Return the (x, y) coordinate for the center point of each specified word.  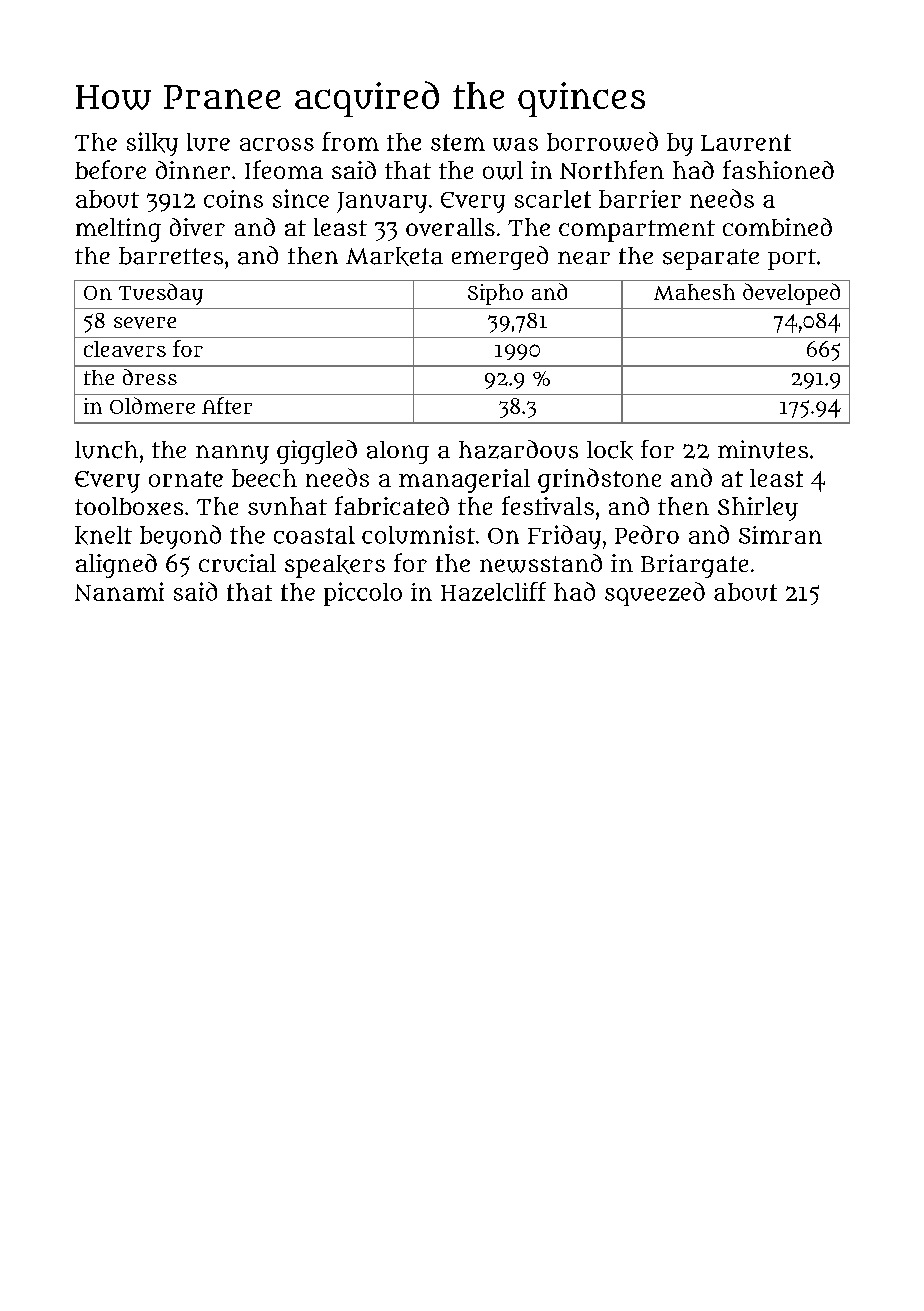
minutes (763, 449)
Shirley (758, 509)
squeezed (655, 594)
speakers (335, 566)
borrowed (602, 141)
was (515, 144)
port (792, 259)
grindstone (599, 480)
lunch (106, 450)
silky (152, 144)
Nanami (119, 591)
